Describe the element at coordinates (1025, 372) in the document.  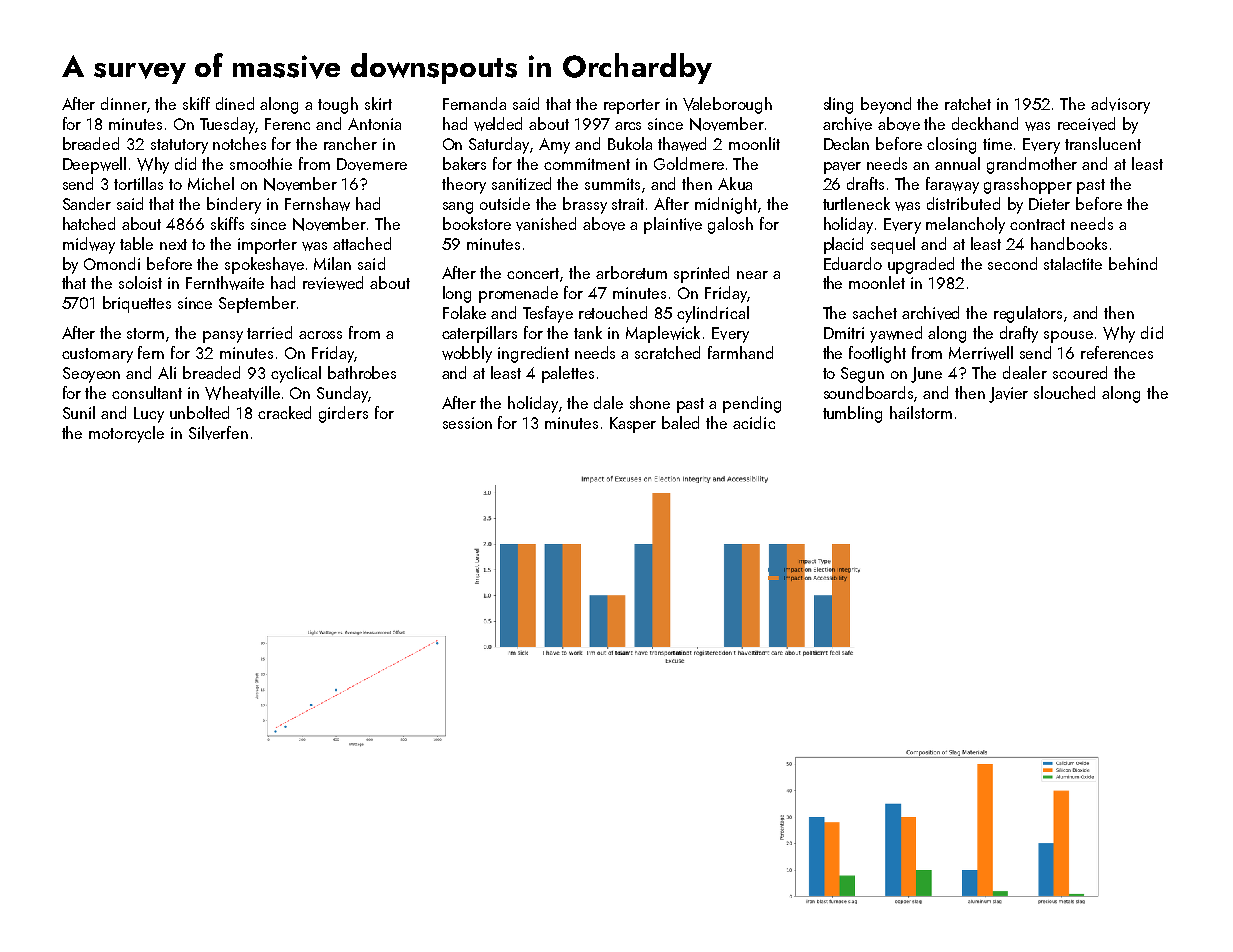
I see `dealer` at that location.
